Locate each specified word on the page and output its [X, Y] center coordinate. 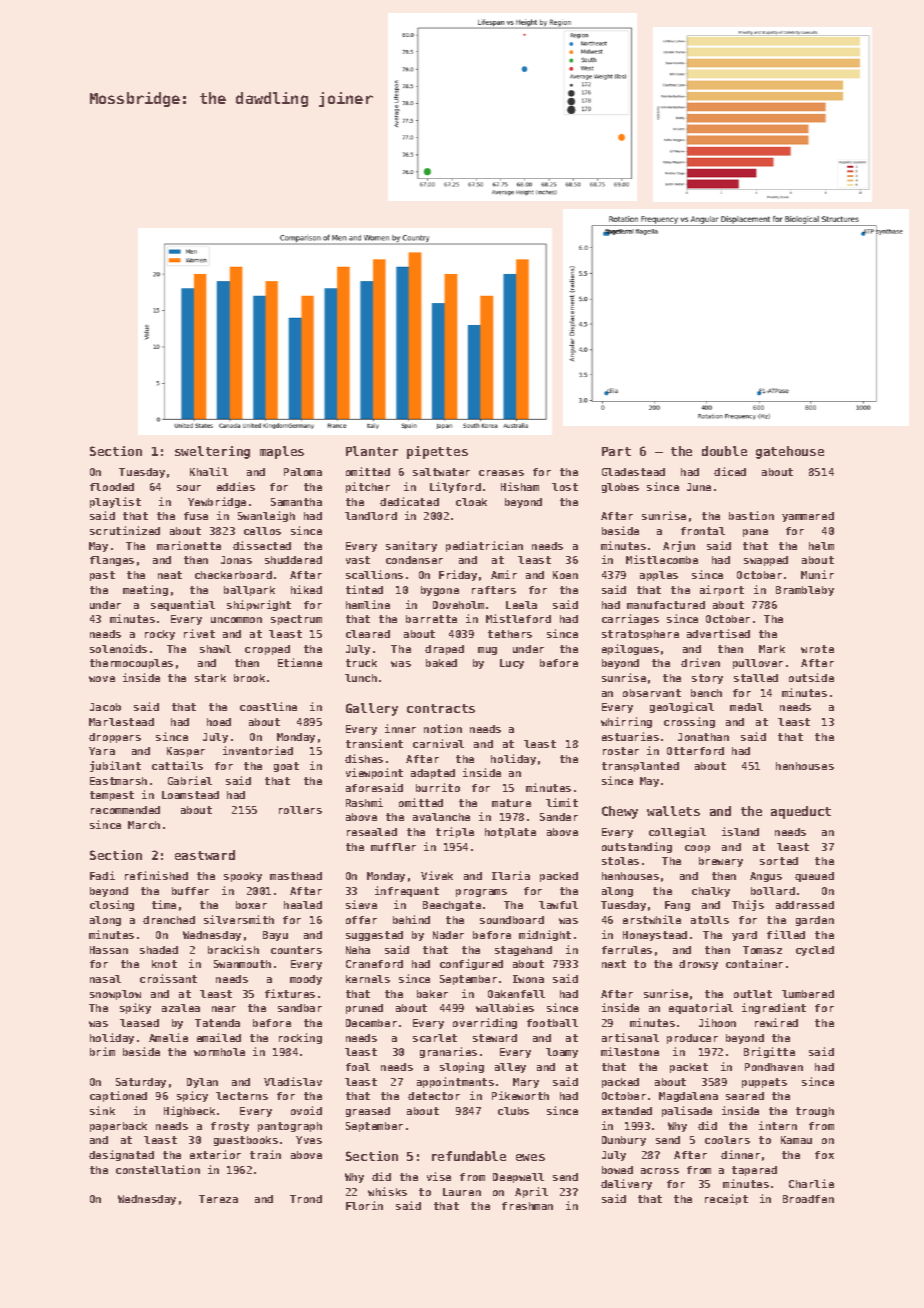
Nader [448, 935]
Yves [309, 1140]
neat [170, 575]
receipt [726, 1199]
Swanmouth [242, 964]
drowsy [698, 965]
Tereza [218, 1199]
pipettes [437, 452]
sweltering [212, 452]
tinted [364, 589]
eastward [205, 855]
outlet [753, 994]
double [724, 451]
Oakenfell [516, 994]
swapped [766, 561]
